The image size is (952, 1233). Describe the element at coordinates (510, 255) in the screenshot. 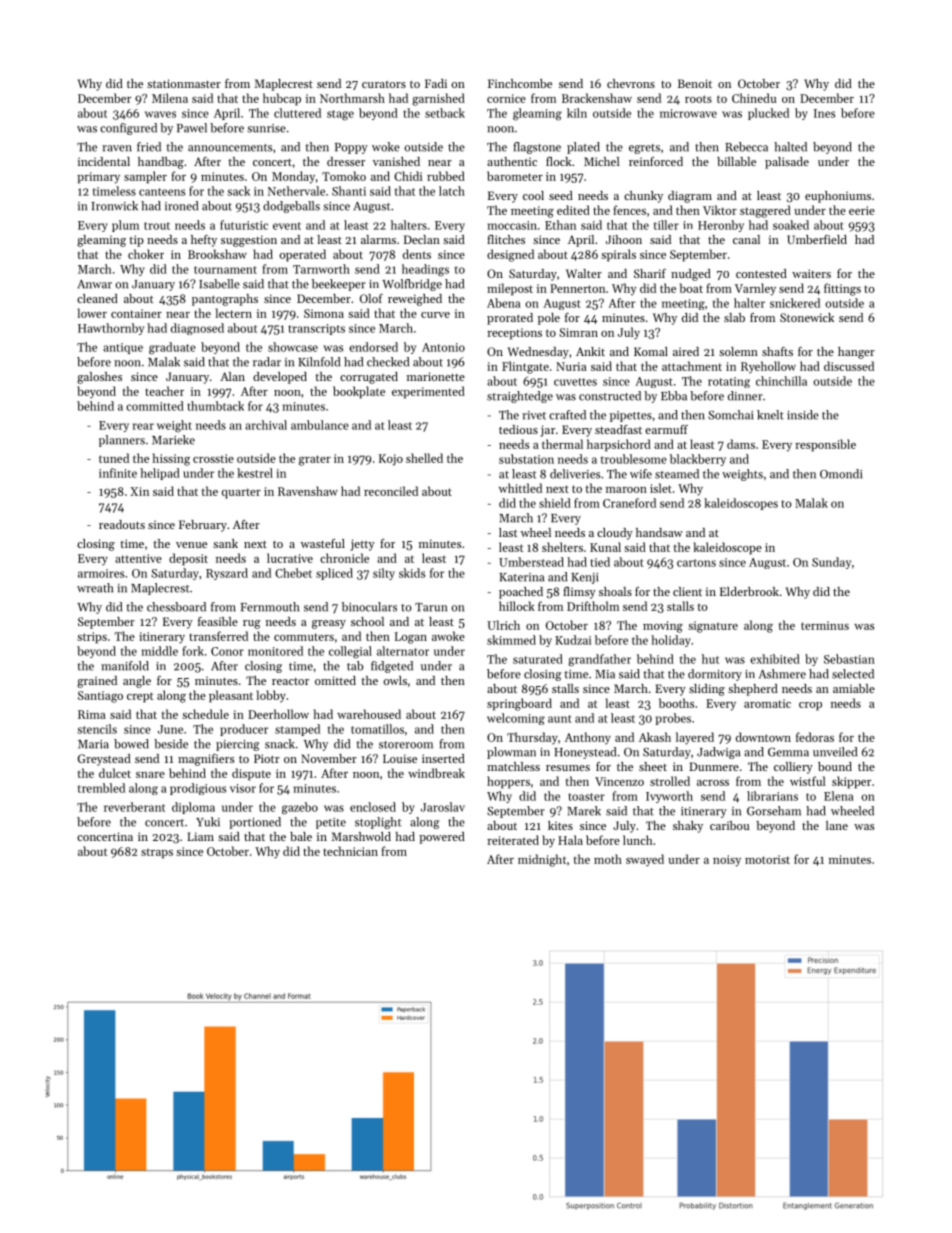

I see `designed` at that location.
